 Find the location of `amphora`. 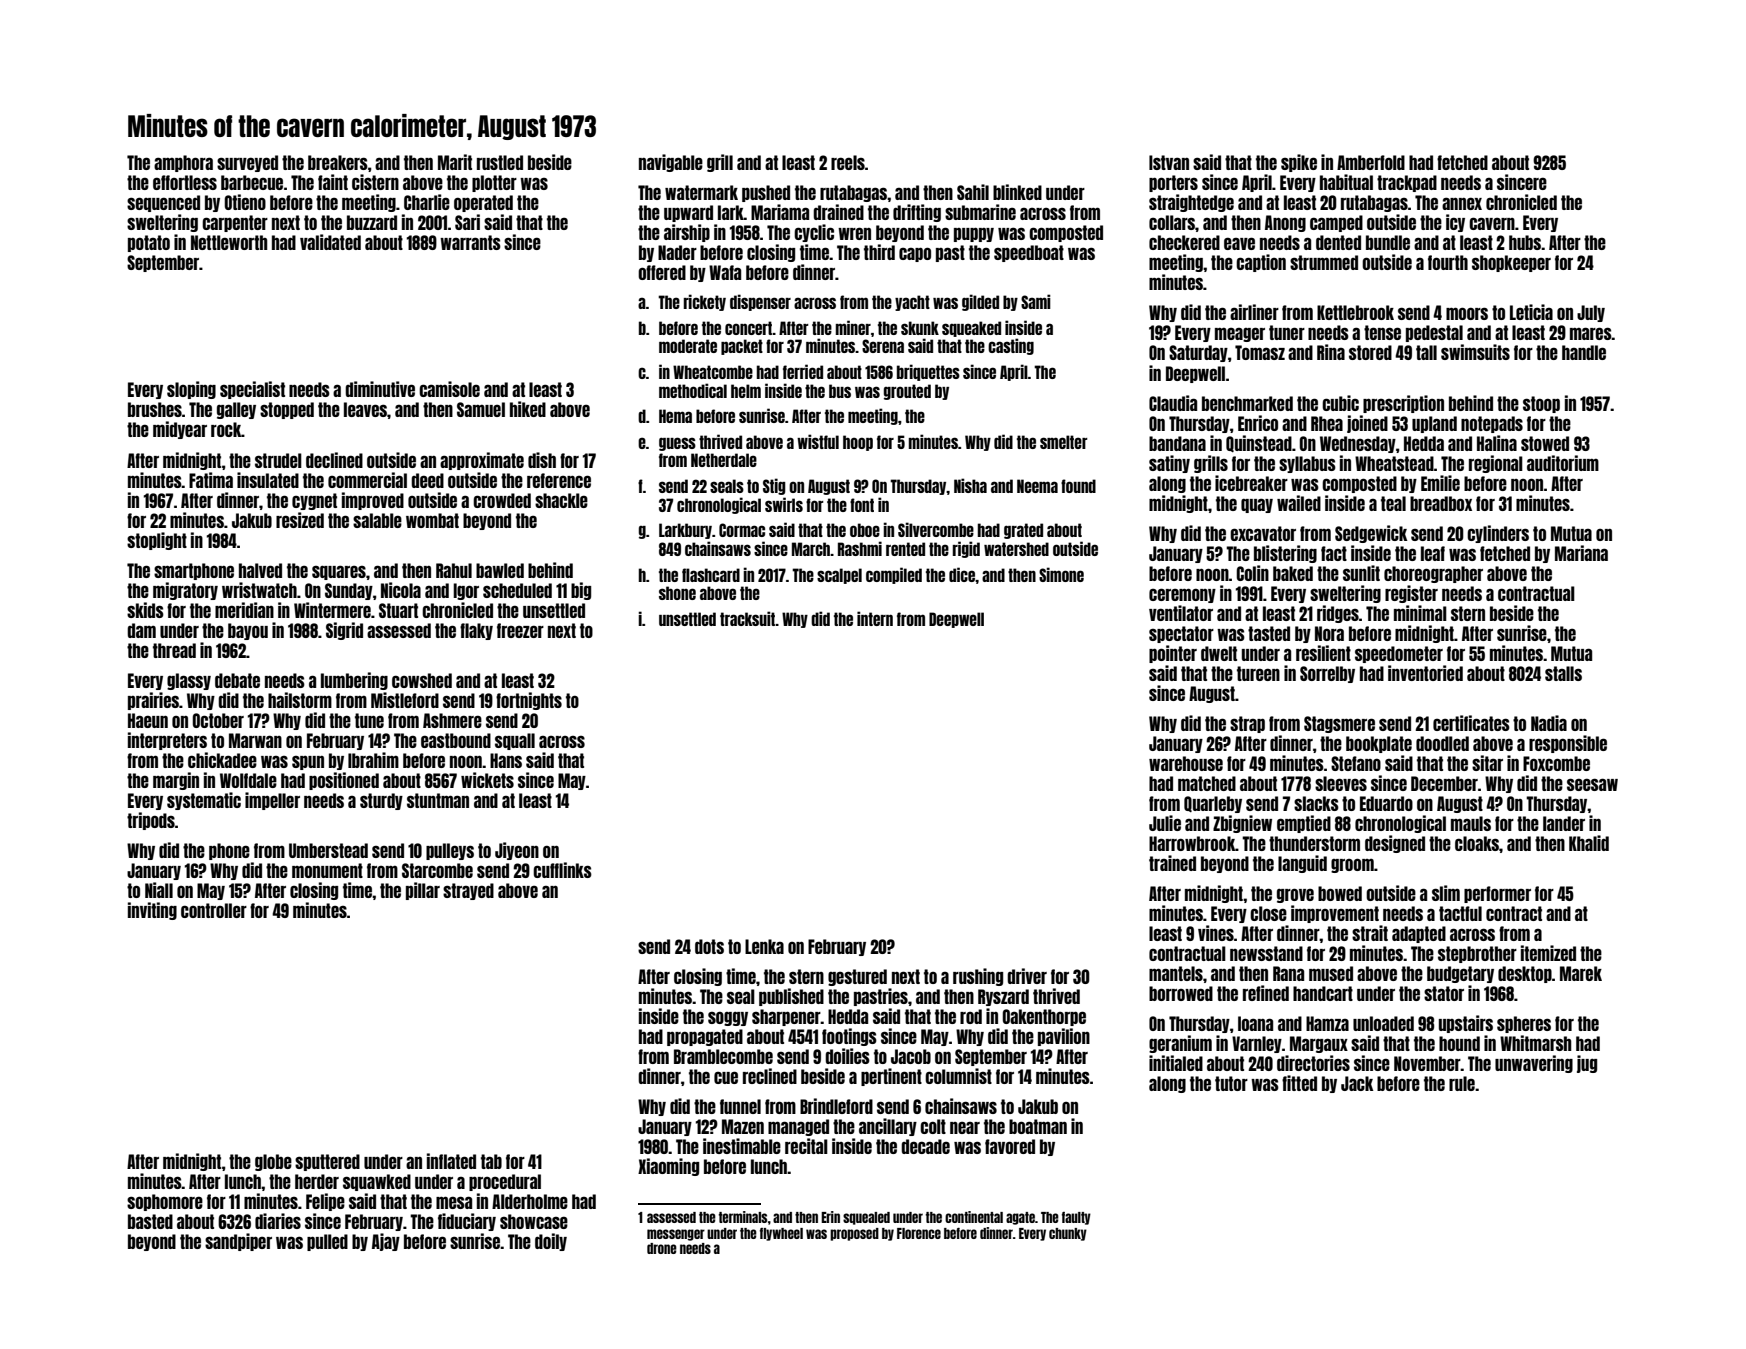

amphora is located at coordinates (183, 163).
